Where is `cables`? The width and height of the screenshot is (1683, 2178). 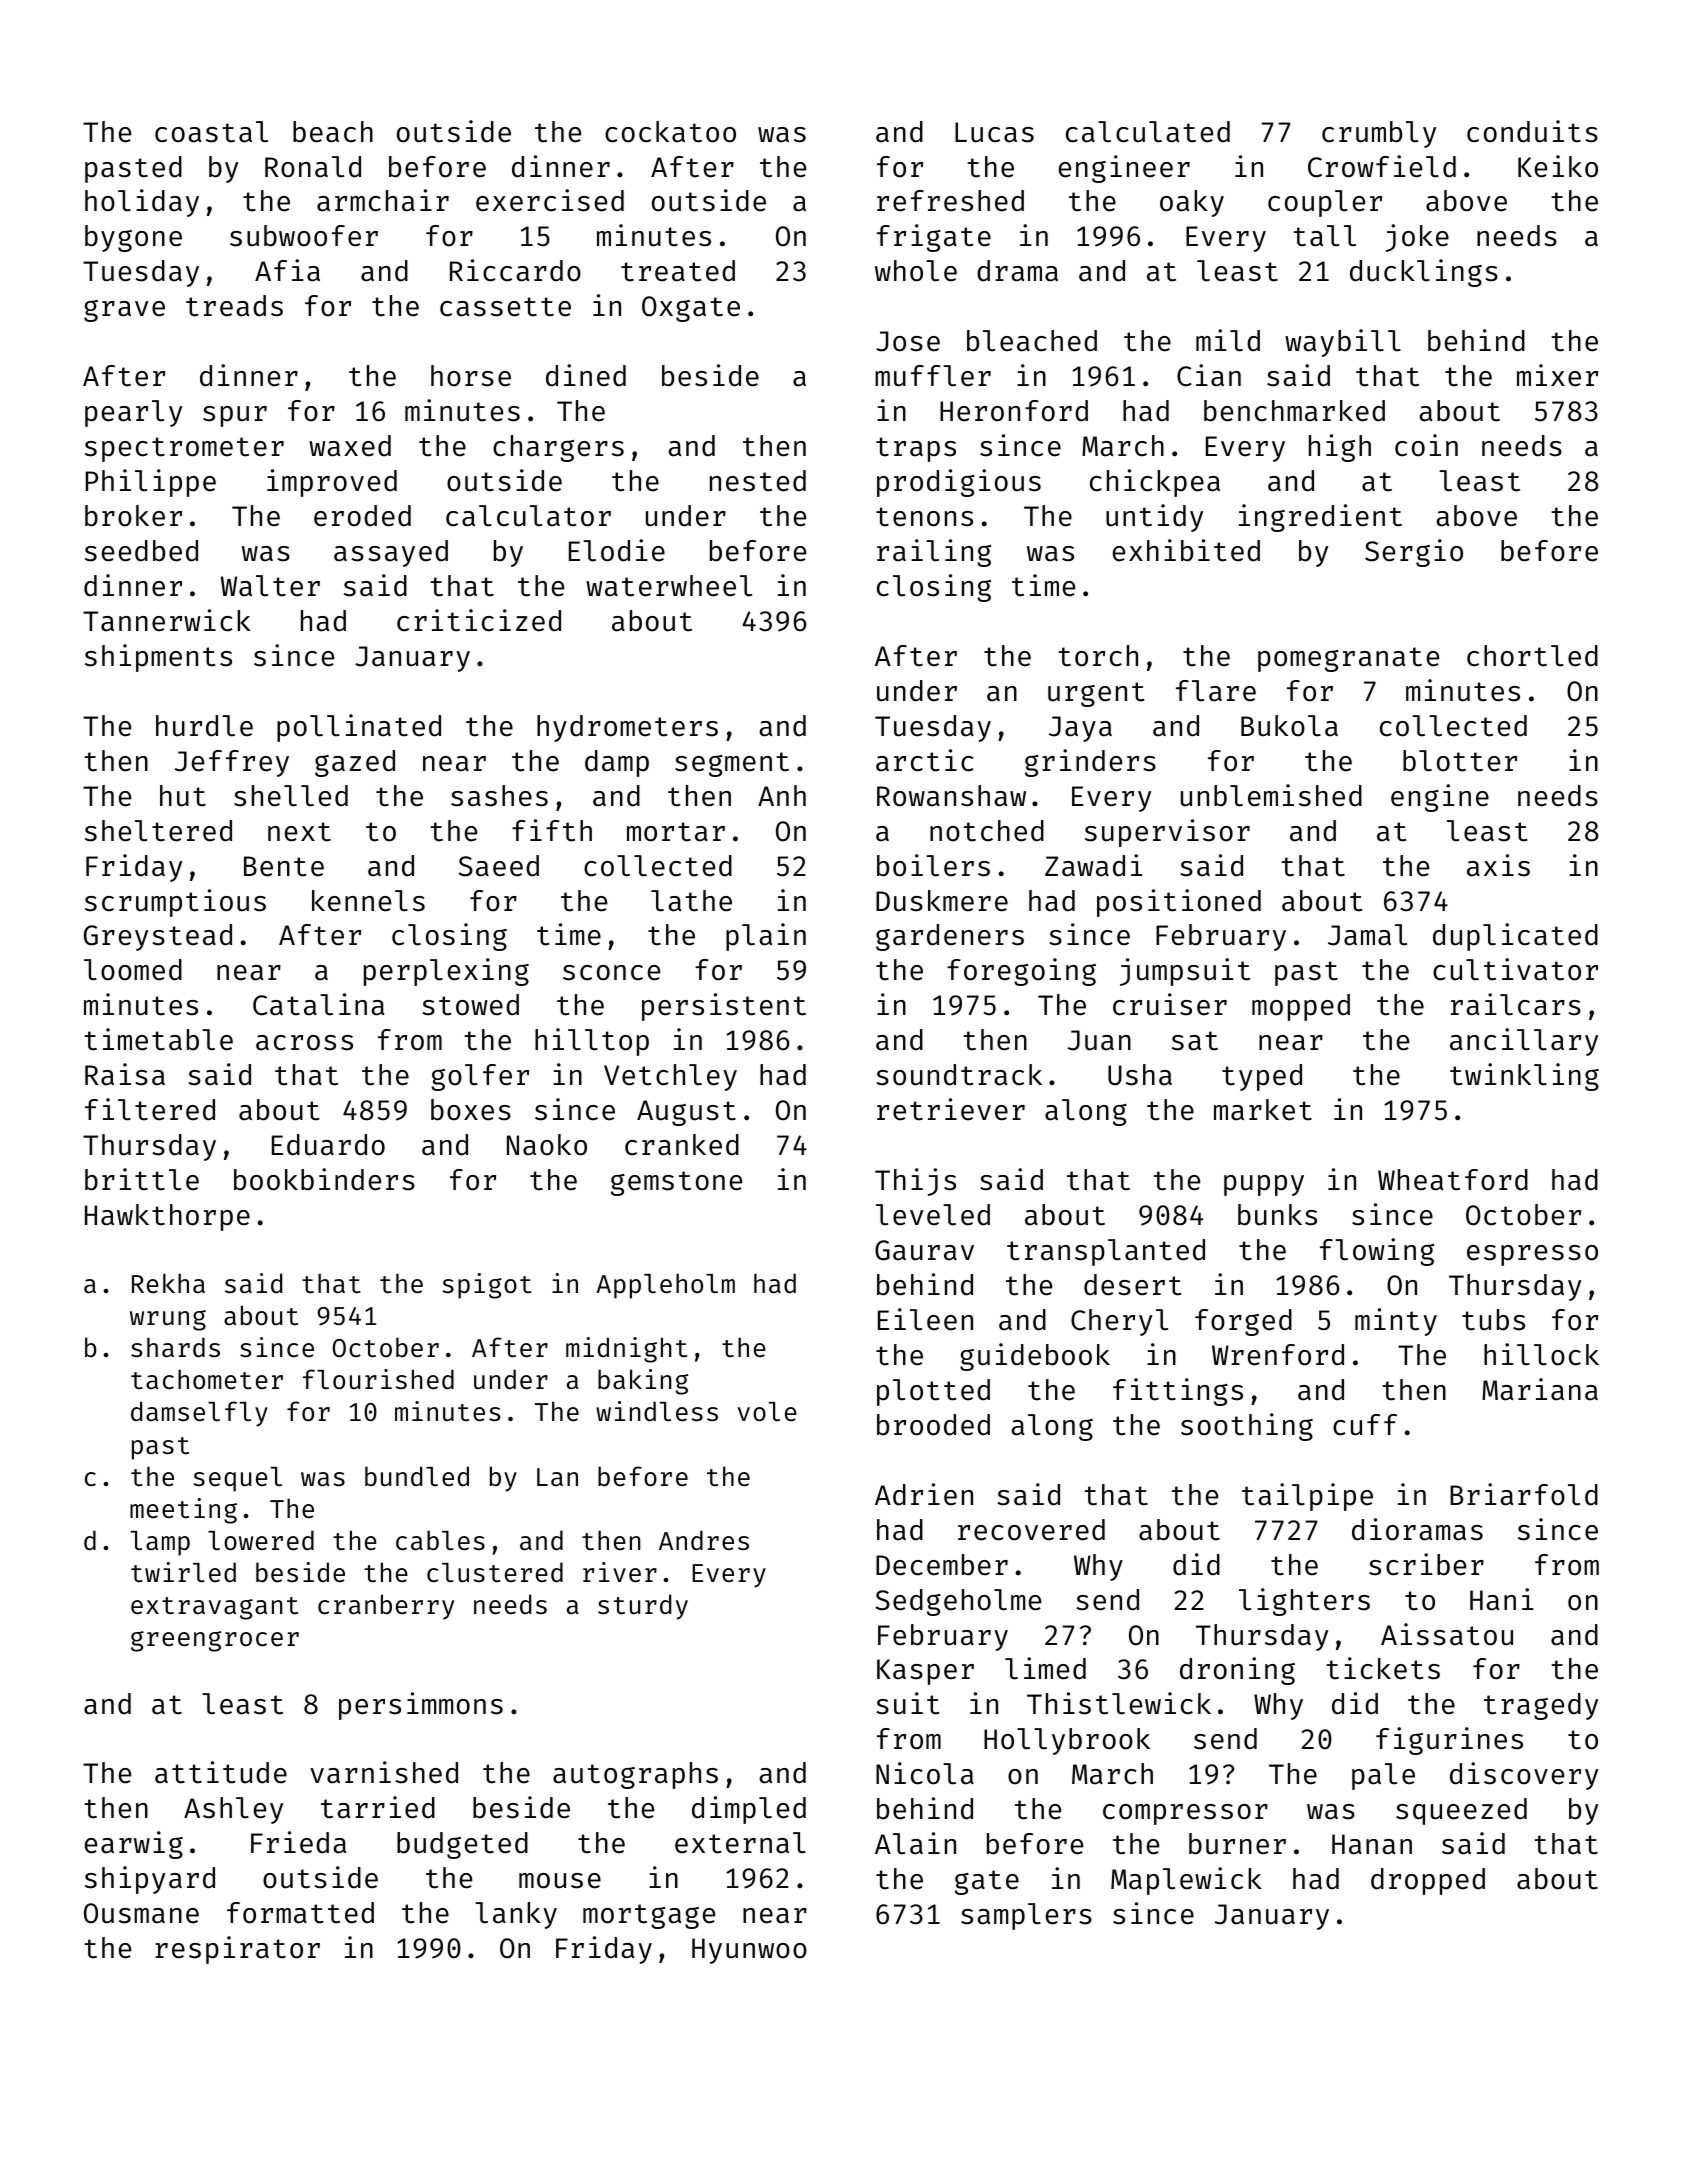 cables is located at coordinates (440, 1540).
